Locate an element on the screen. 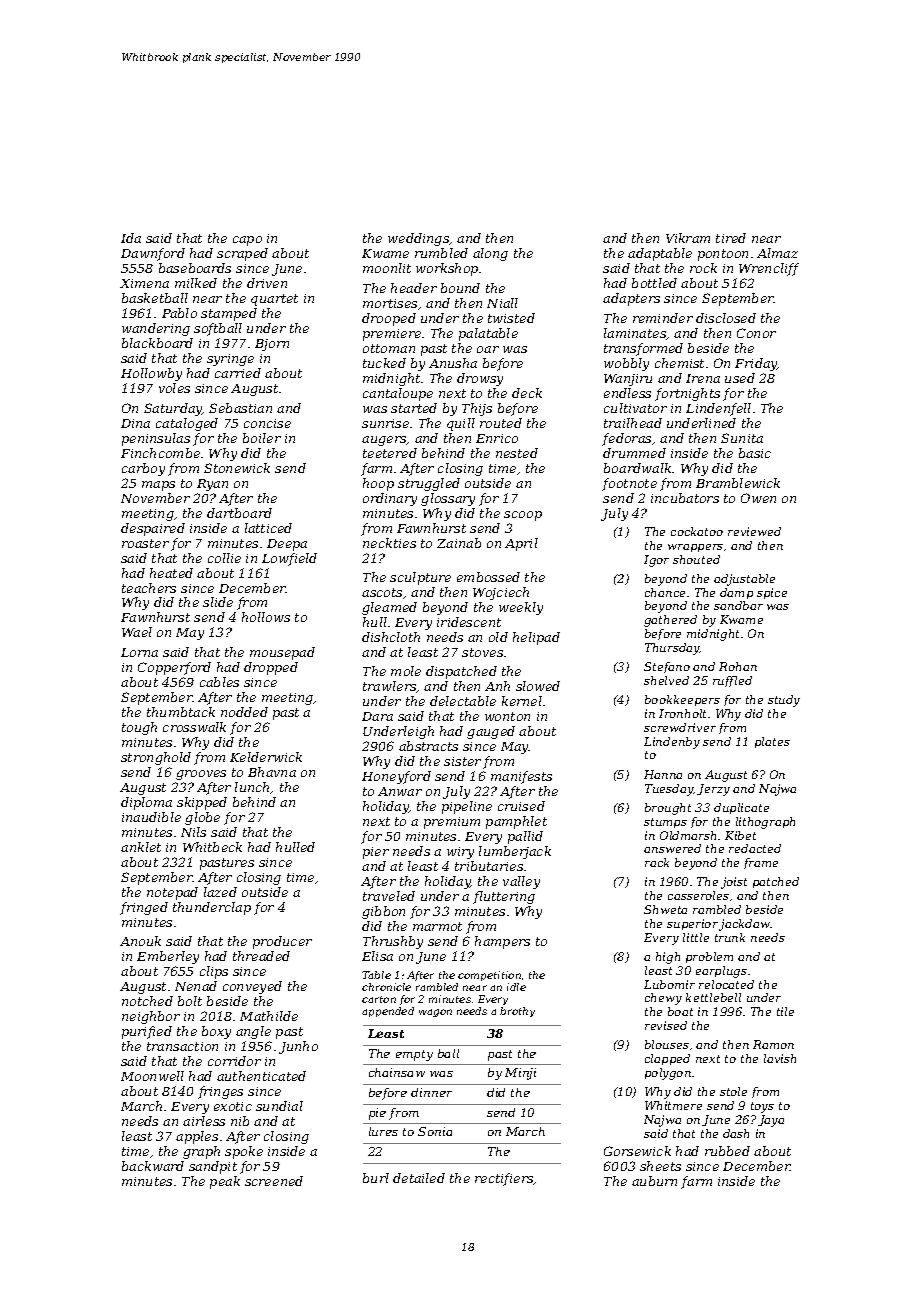  tired is located at coordinates (731, 238).
